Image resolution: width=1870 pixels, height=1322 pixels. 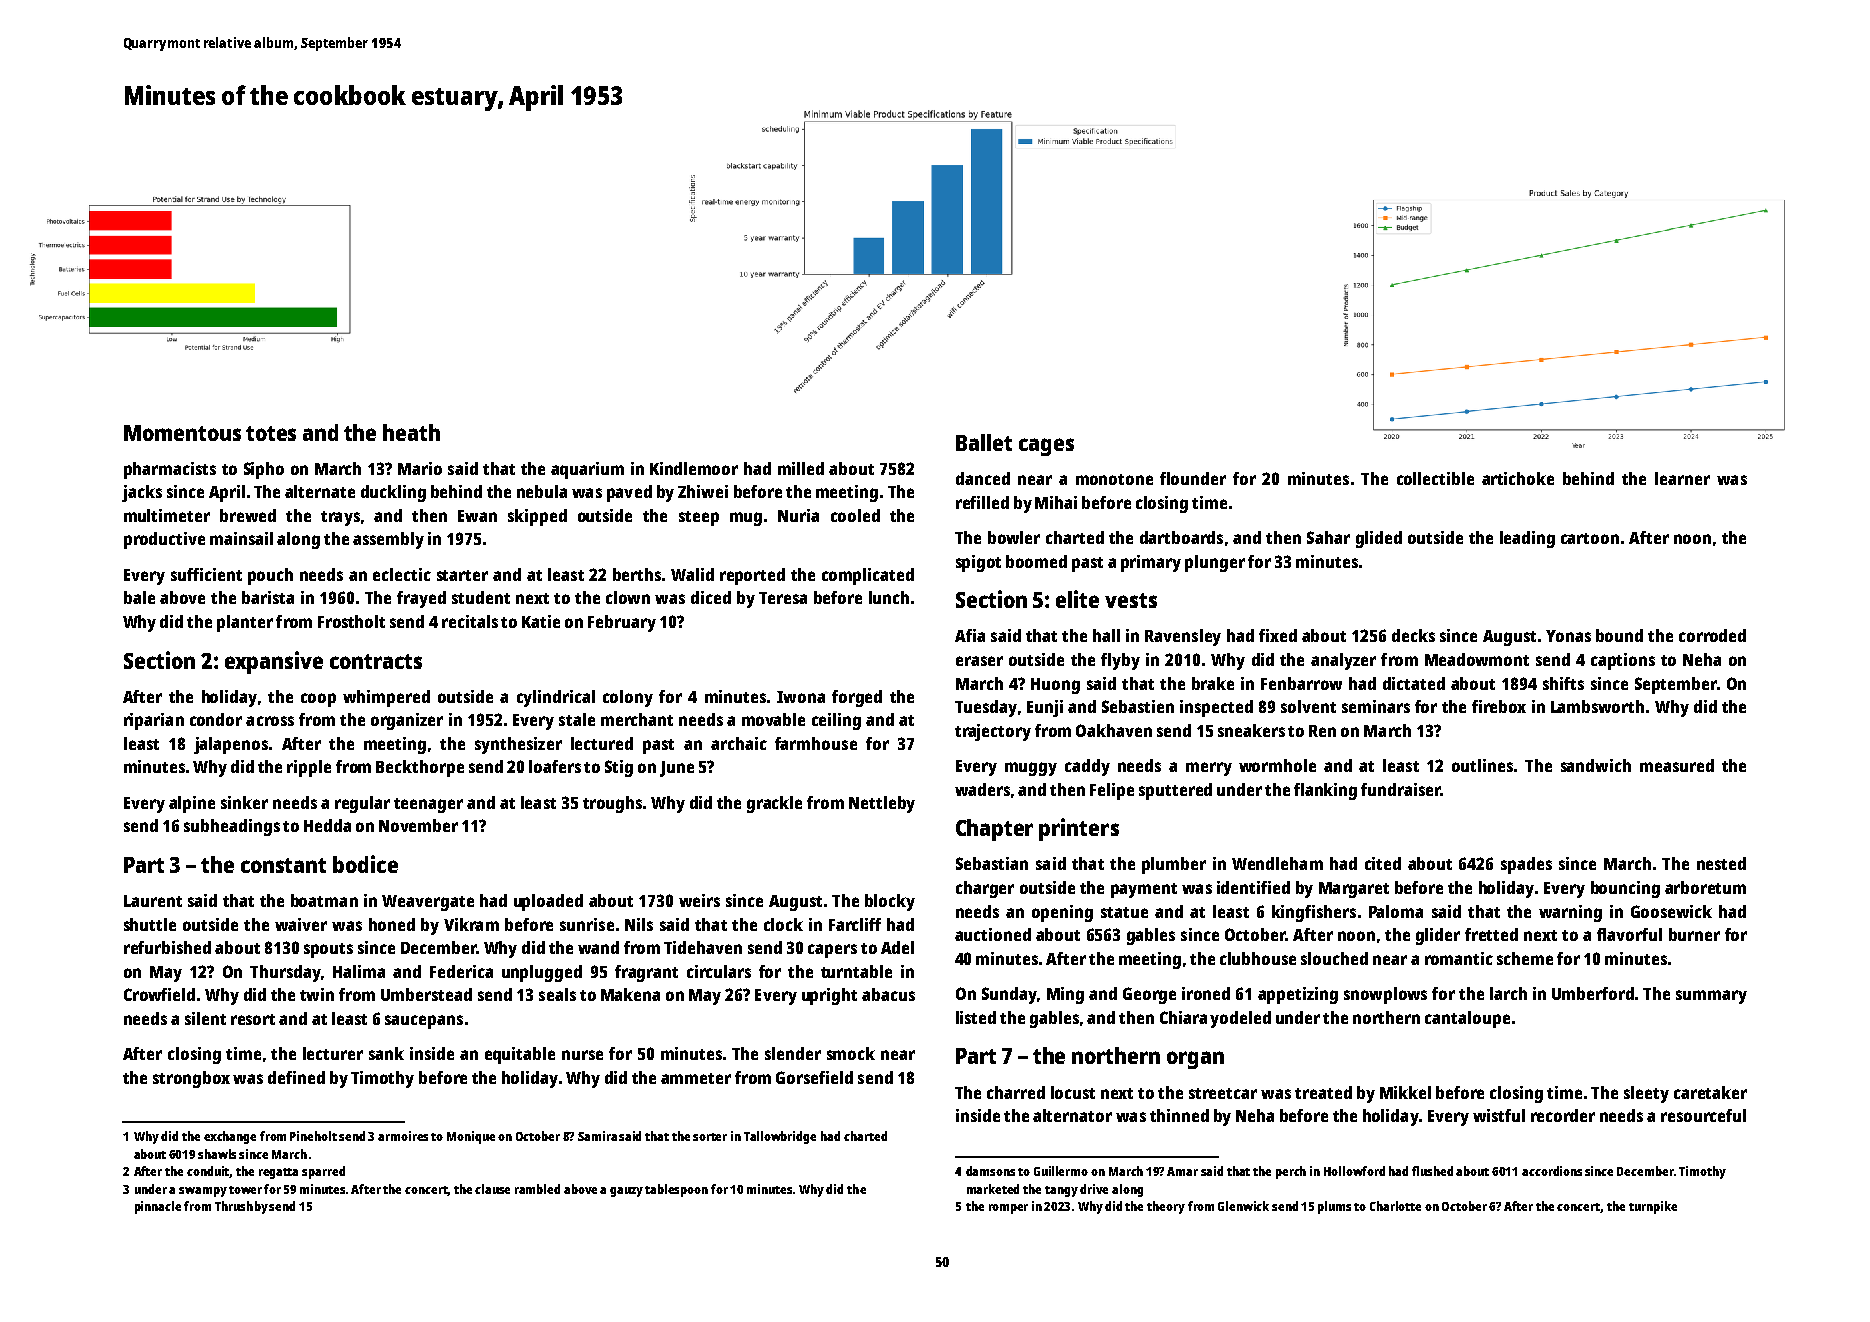 I want to click on Katie, so click(x=541, y=621).
